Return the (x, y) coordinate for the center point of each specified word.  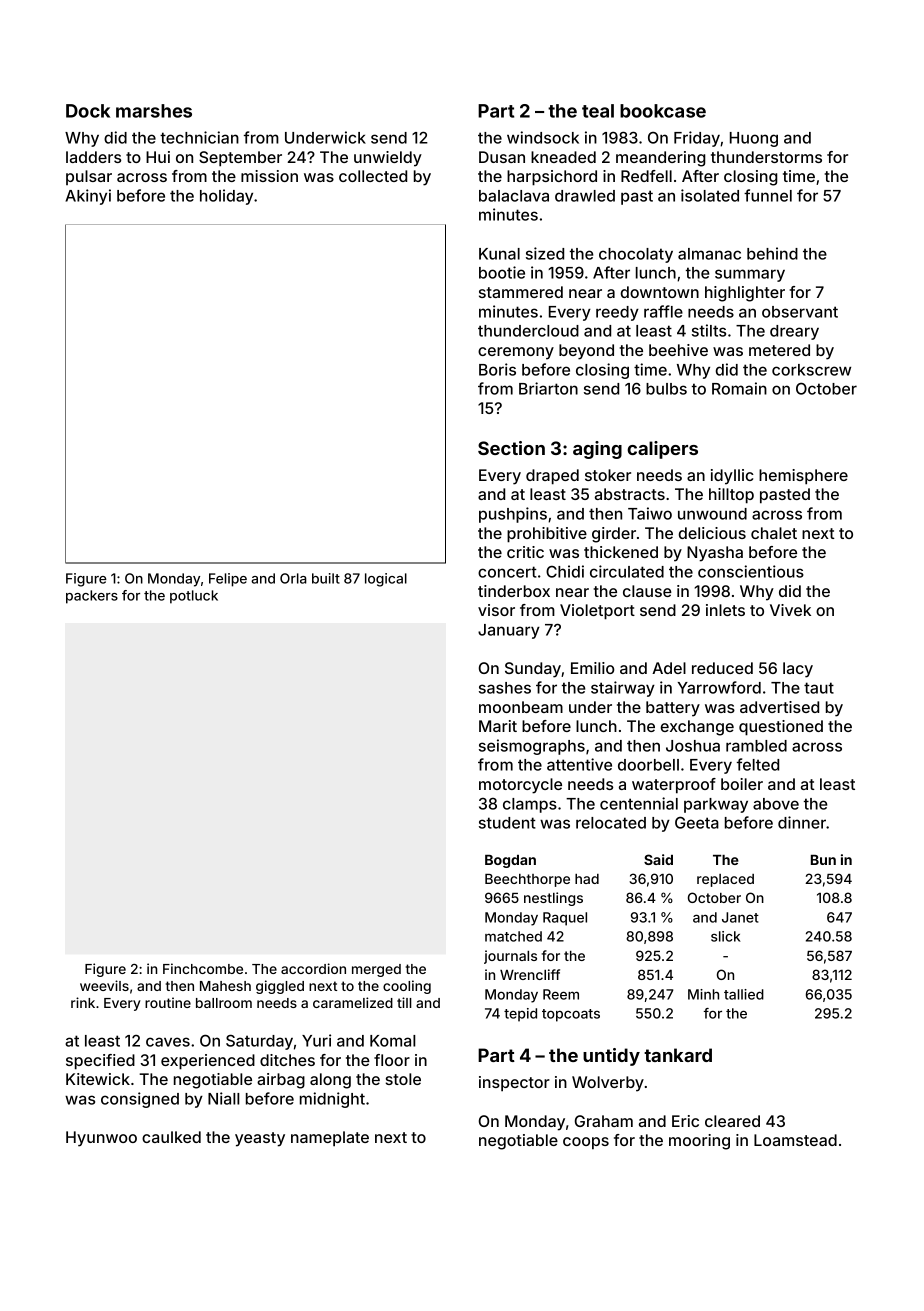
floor (392, 1060)
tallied (744, 994)
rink (83, 1002)
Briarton (548, 388)
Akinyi (88, 197)
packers (92, 597)
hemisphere (803, 477)
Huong (754, 139)
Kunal (499, 254)
